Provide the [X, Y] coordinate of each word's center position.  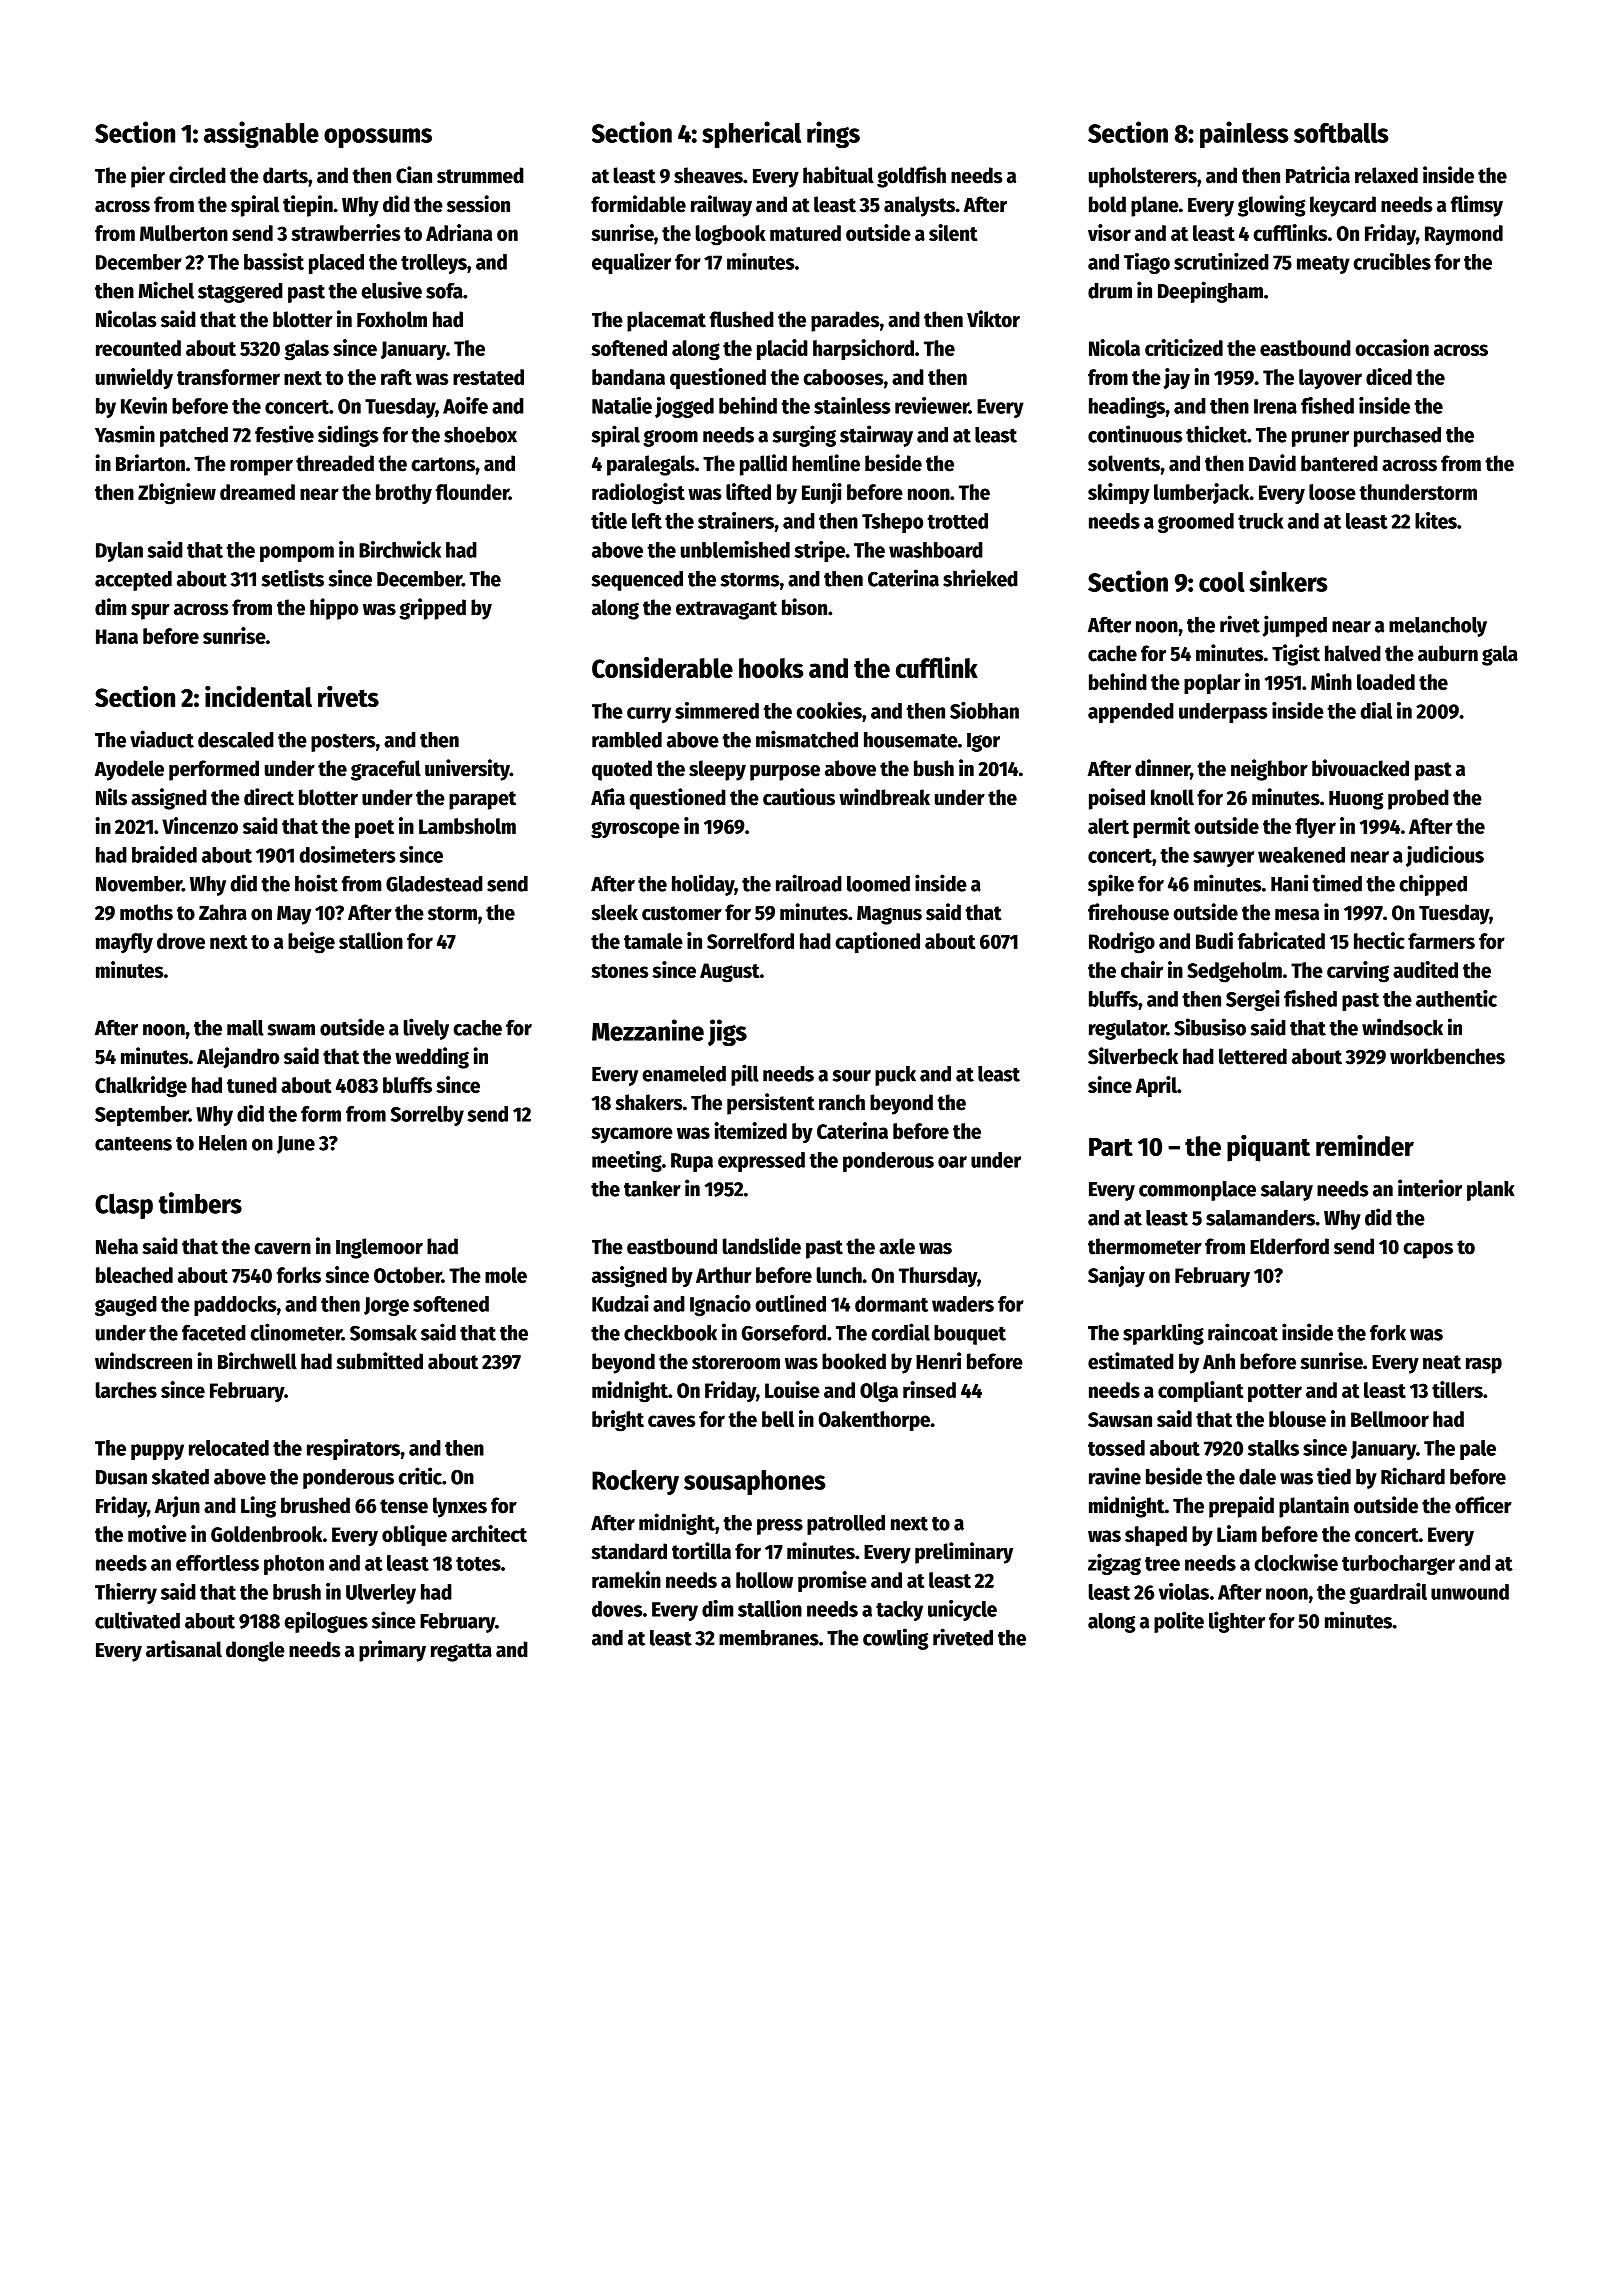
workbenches [1447, 1056]
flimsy [1477, 206]
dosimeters [347, 854]
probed [1418, 799]
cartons [443, 464]
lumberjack [1201, 493]
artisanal [184, 1649]
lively [426, 1029]
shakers [649, 1102]
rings [833, 135]
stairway [876, 436]
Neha [117, 1246]
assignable [261, 134]
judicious [1445, 856]
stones [620, 971]
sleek [614, 912]
